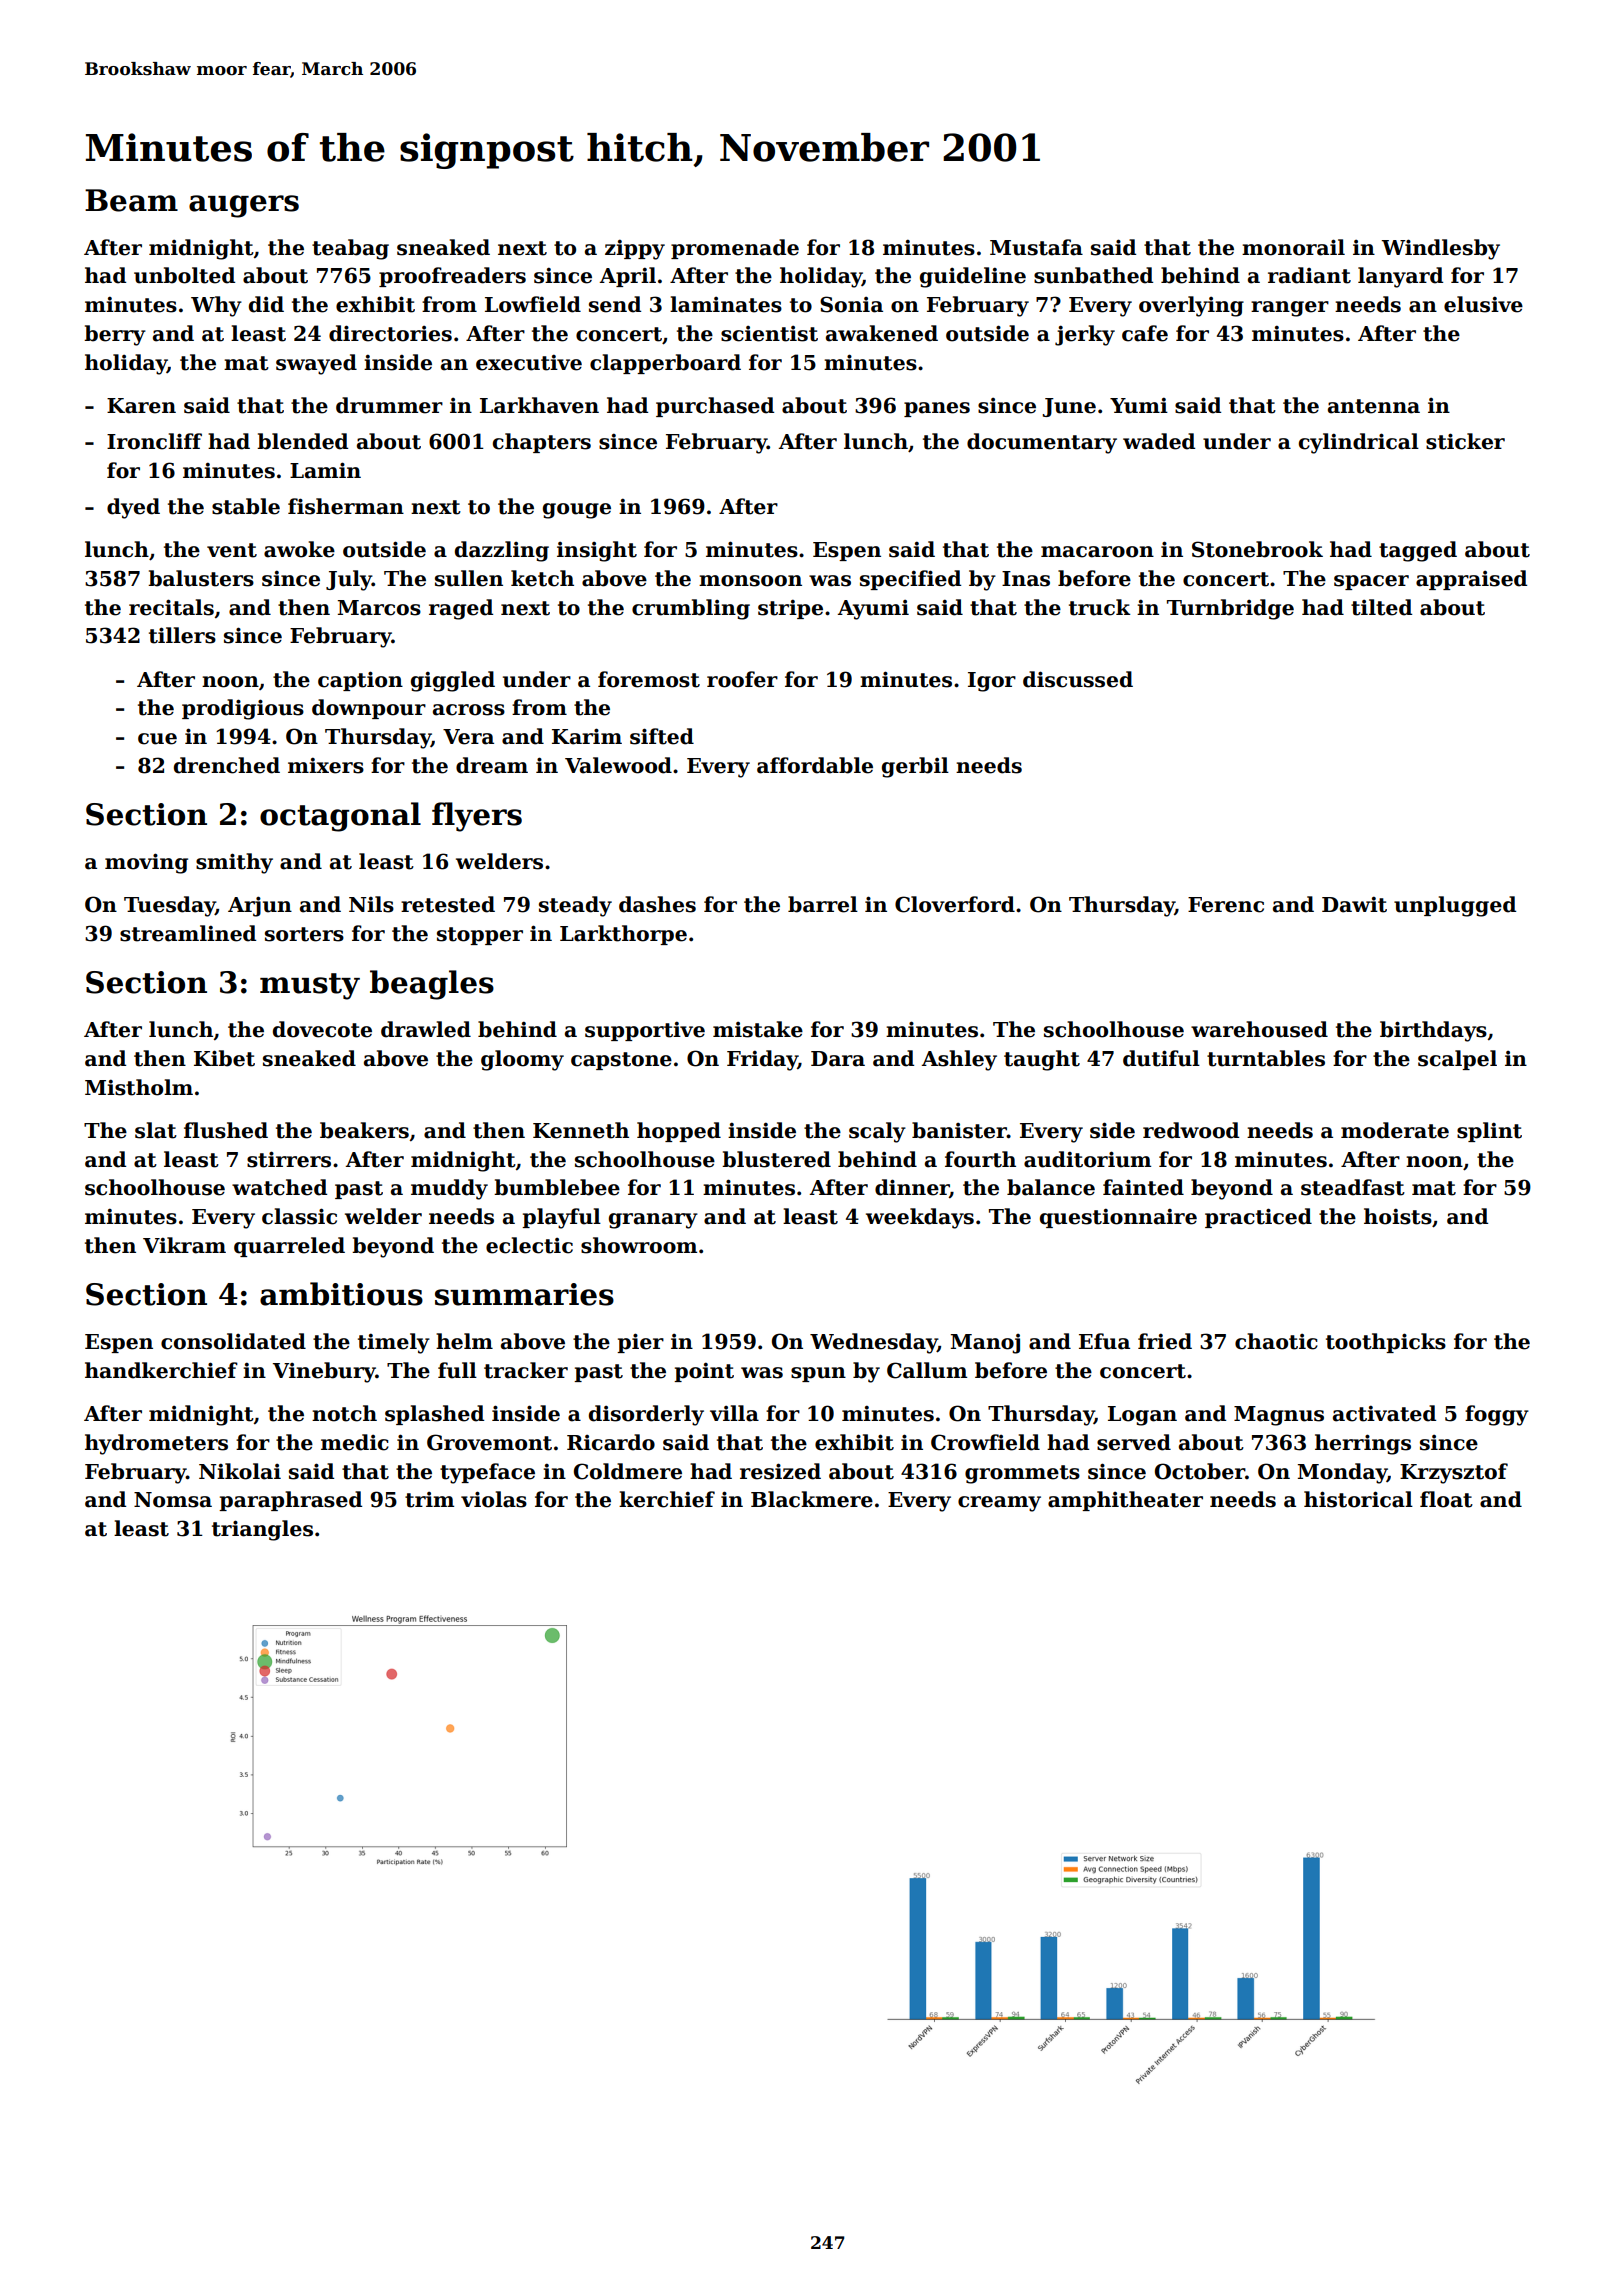  Describe the element at coordinates (735, 249) in the screenshot. I see `promenade` at that location.
